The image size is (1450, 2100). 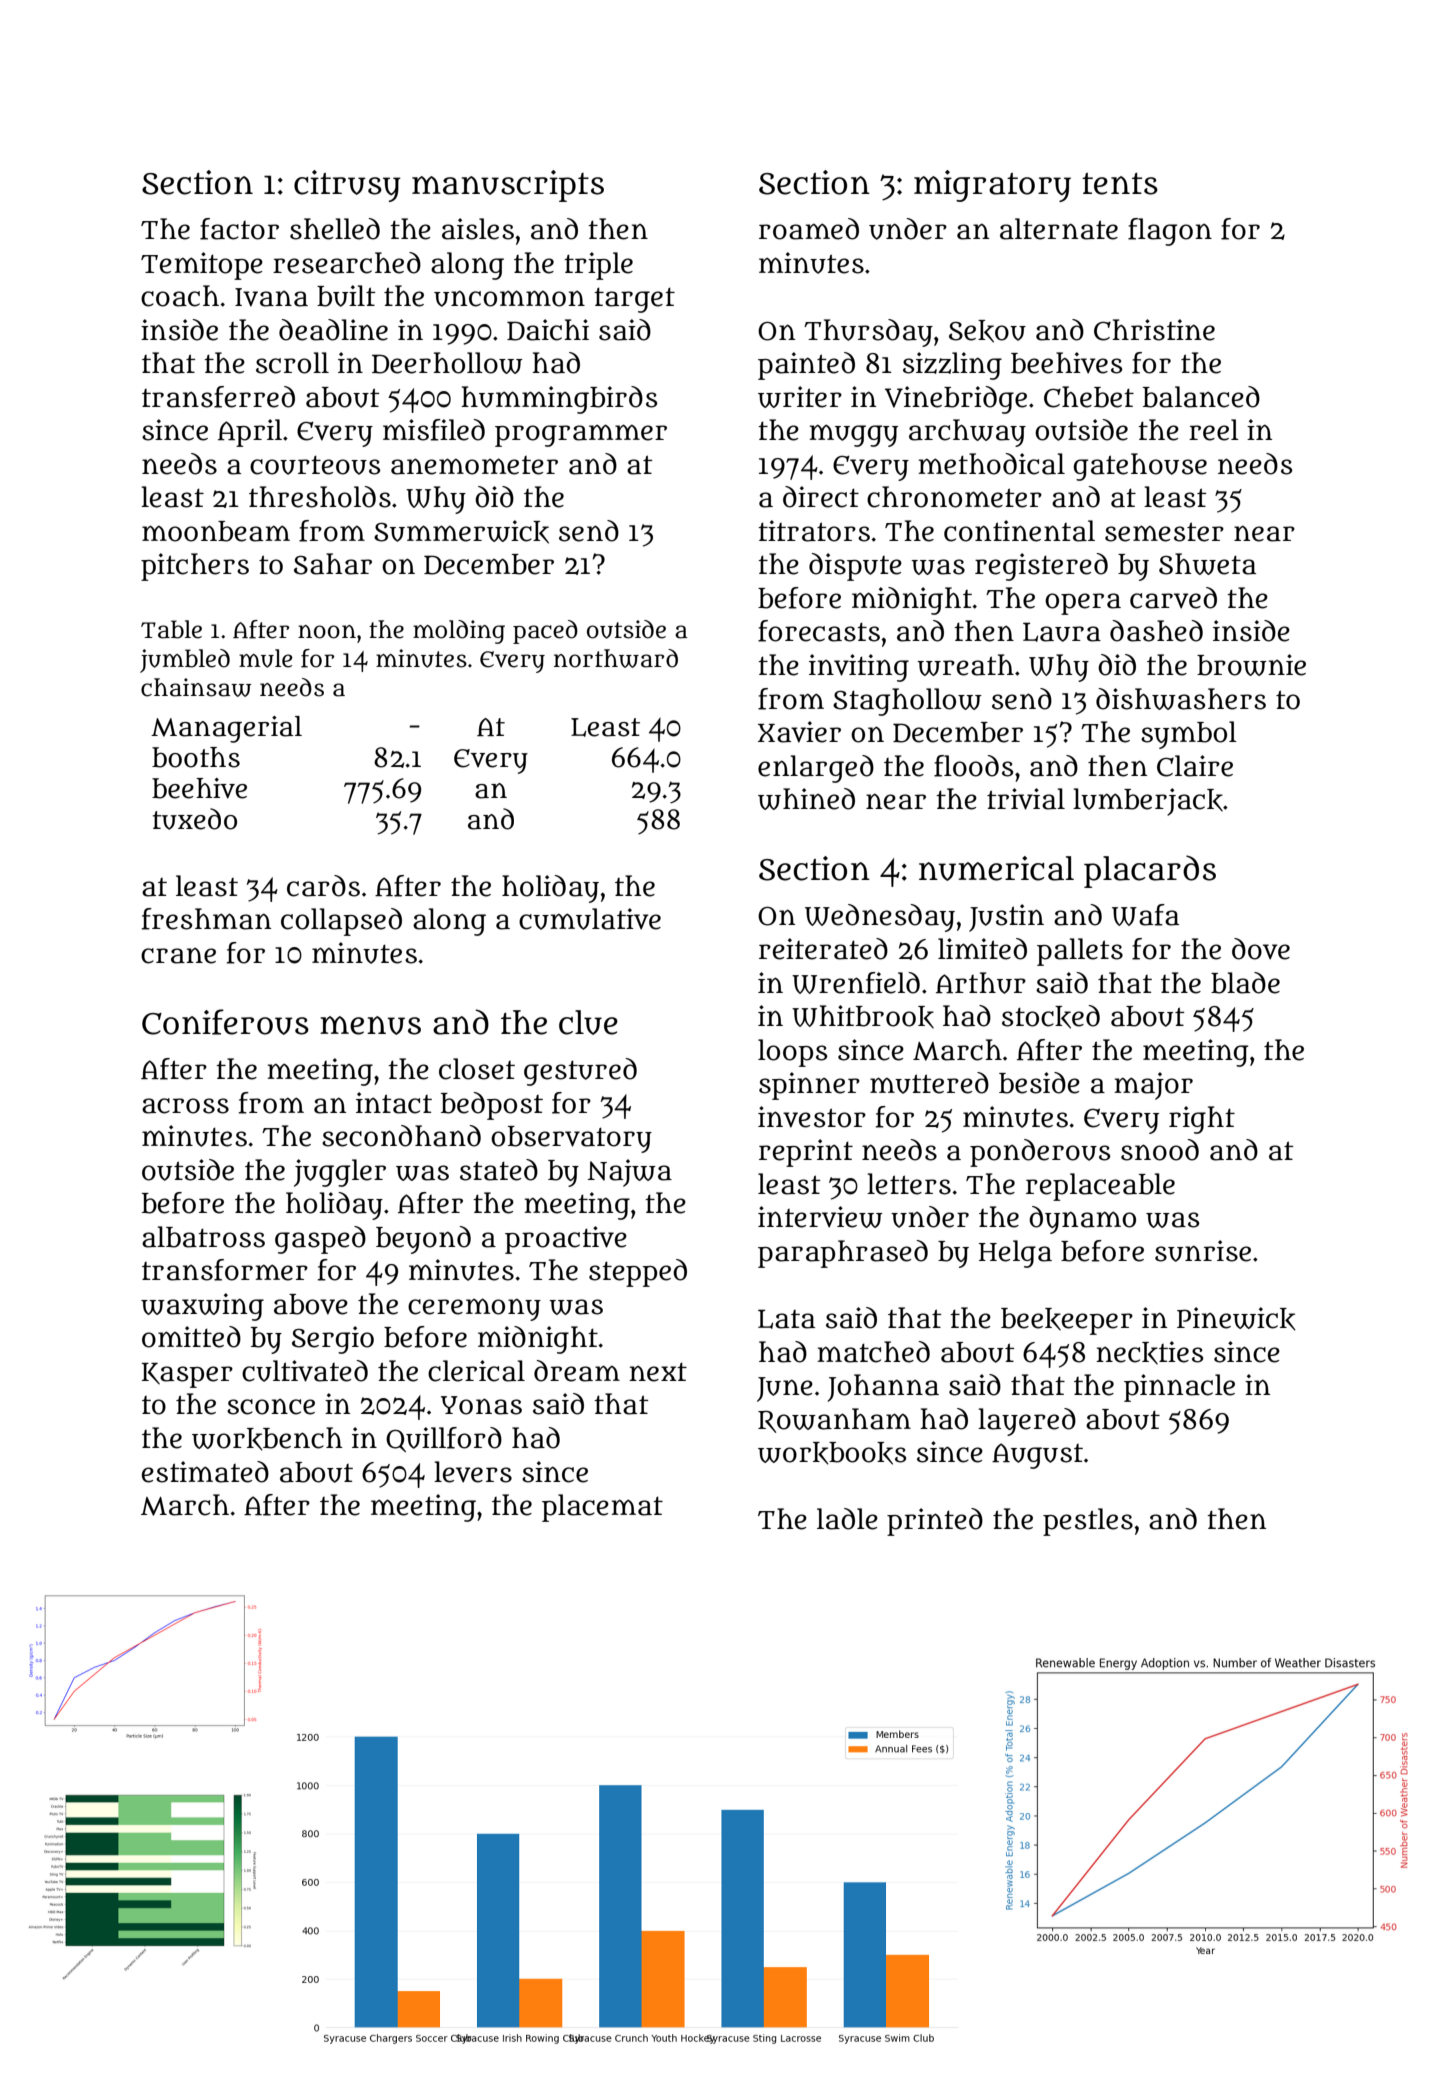 What do you see at coordinates (1120, 184) in the screenshot?
I see `tents` at bounding box center [1120, 184].
